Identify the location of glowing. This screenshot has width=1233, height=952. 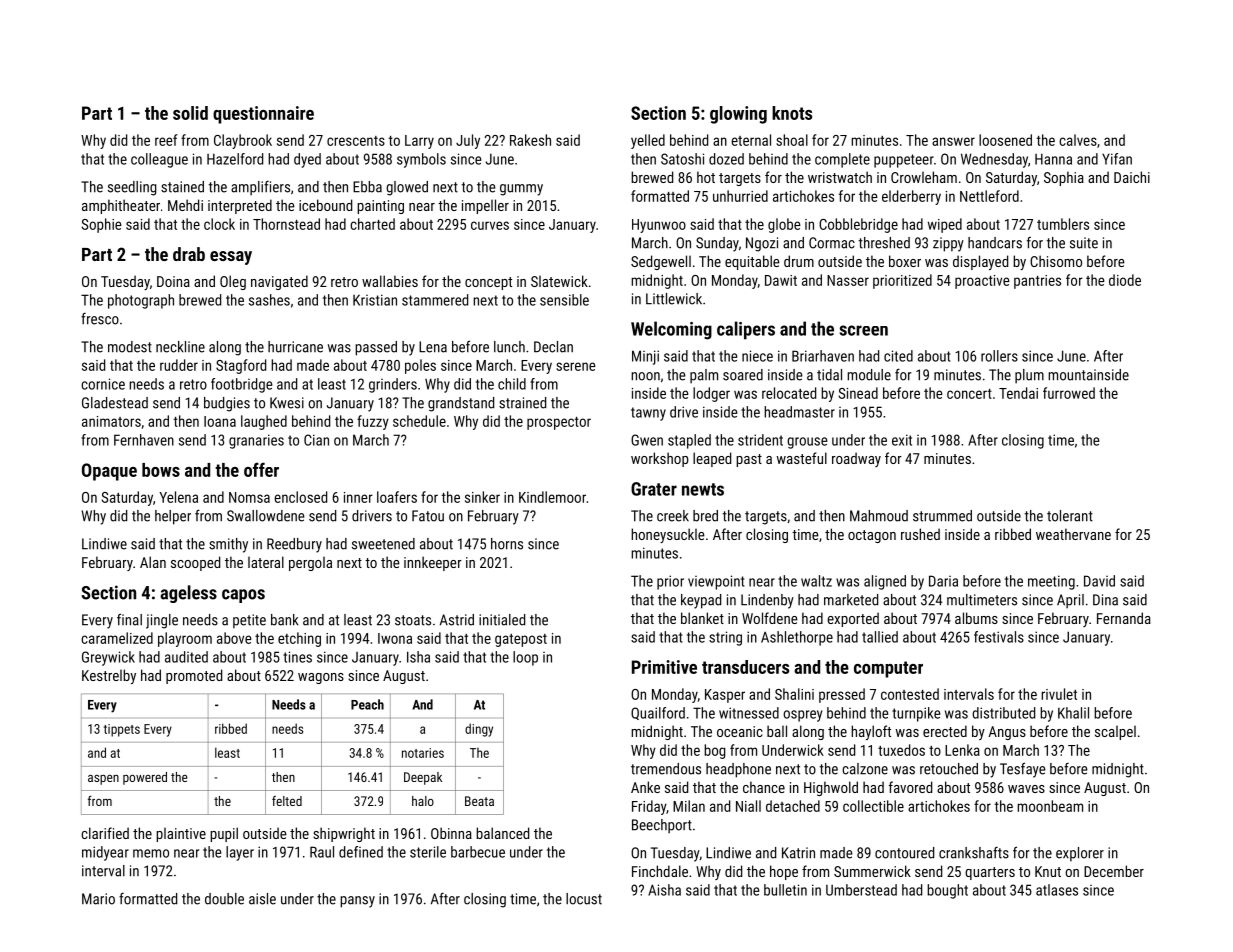
(738, 115).
